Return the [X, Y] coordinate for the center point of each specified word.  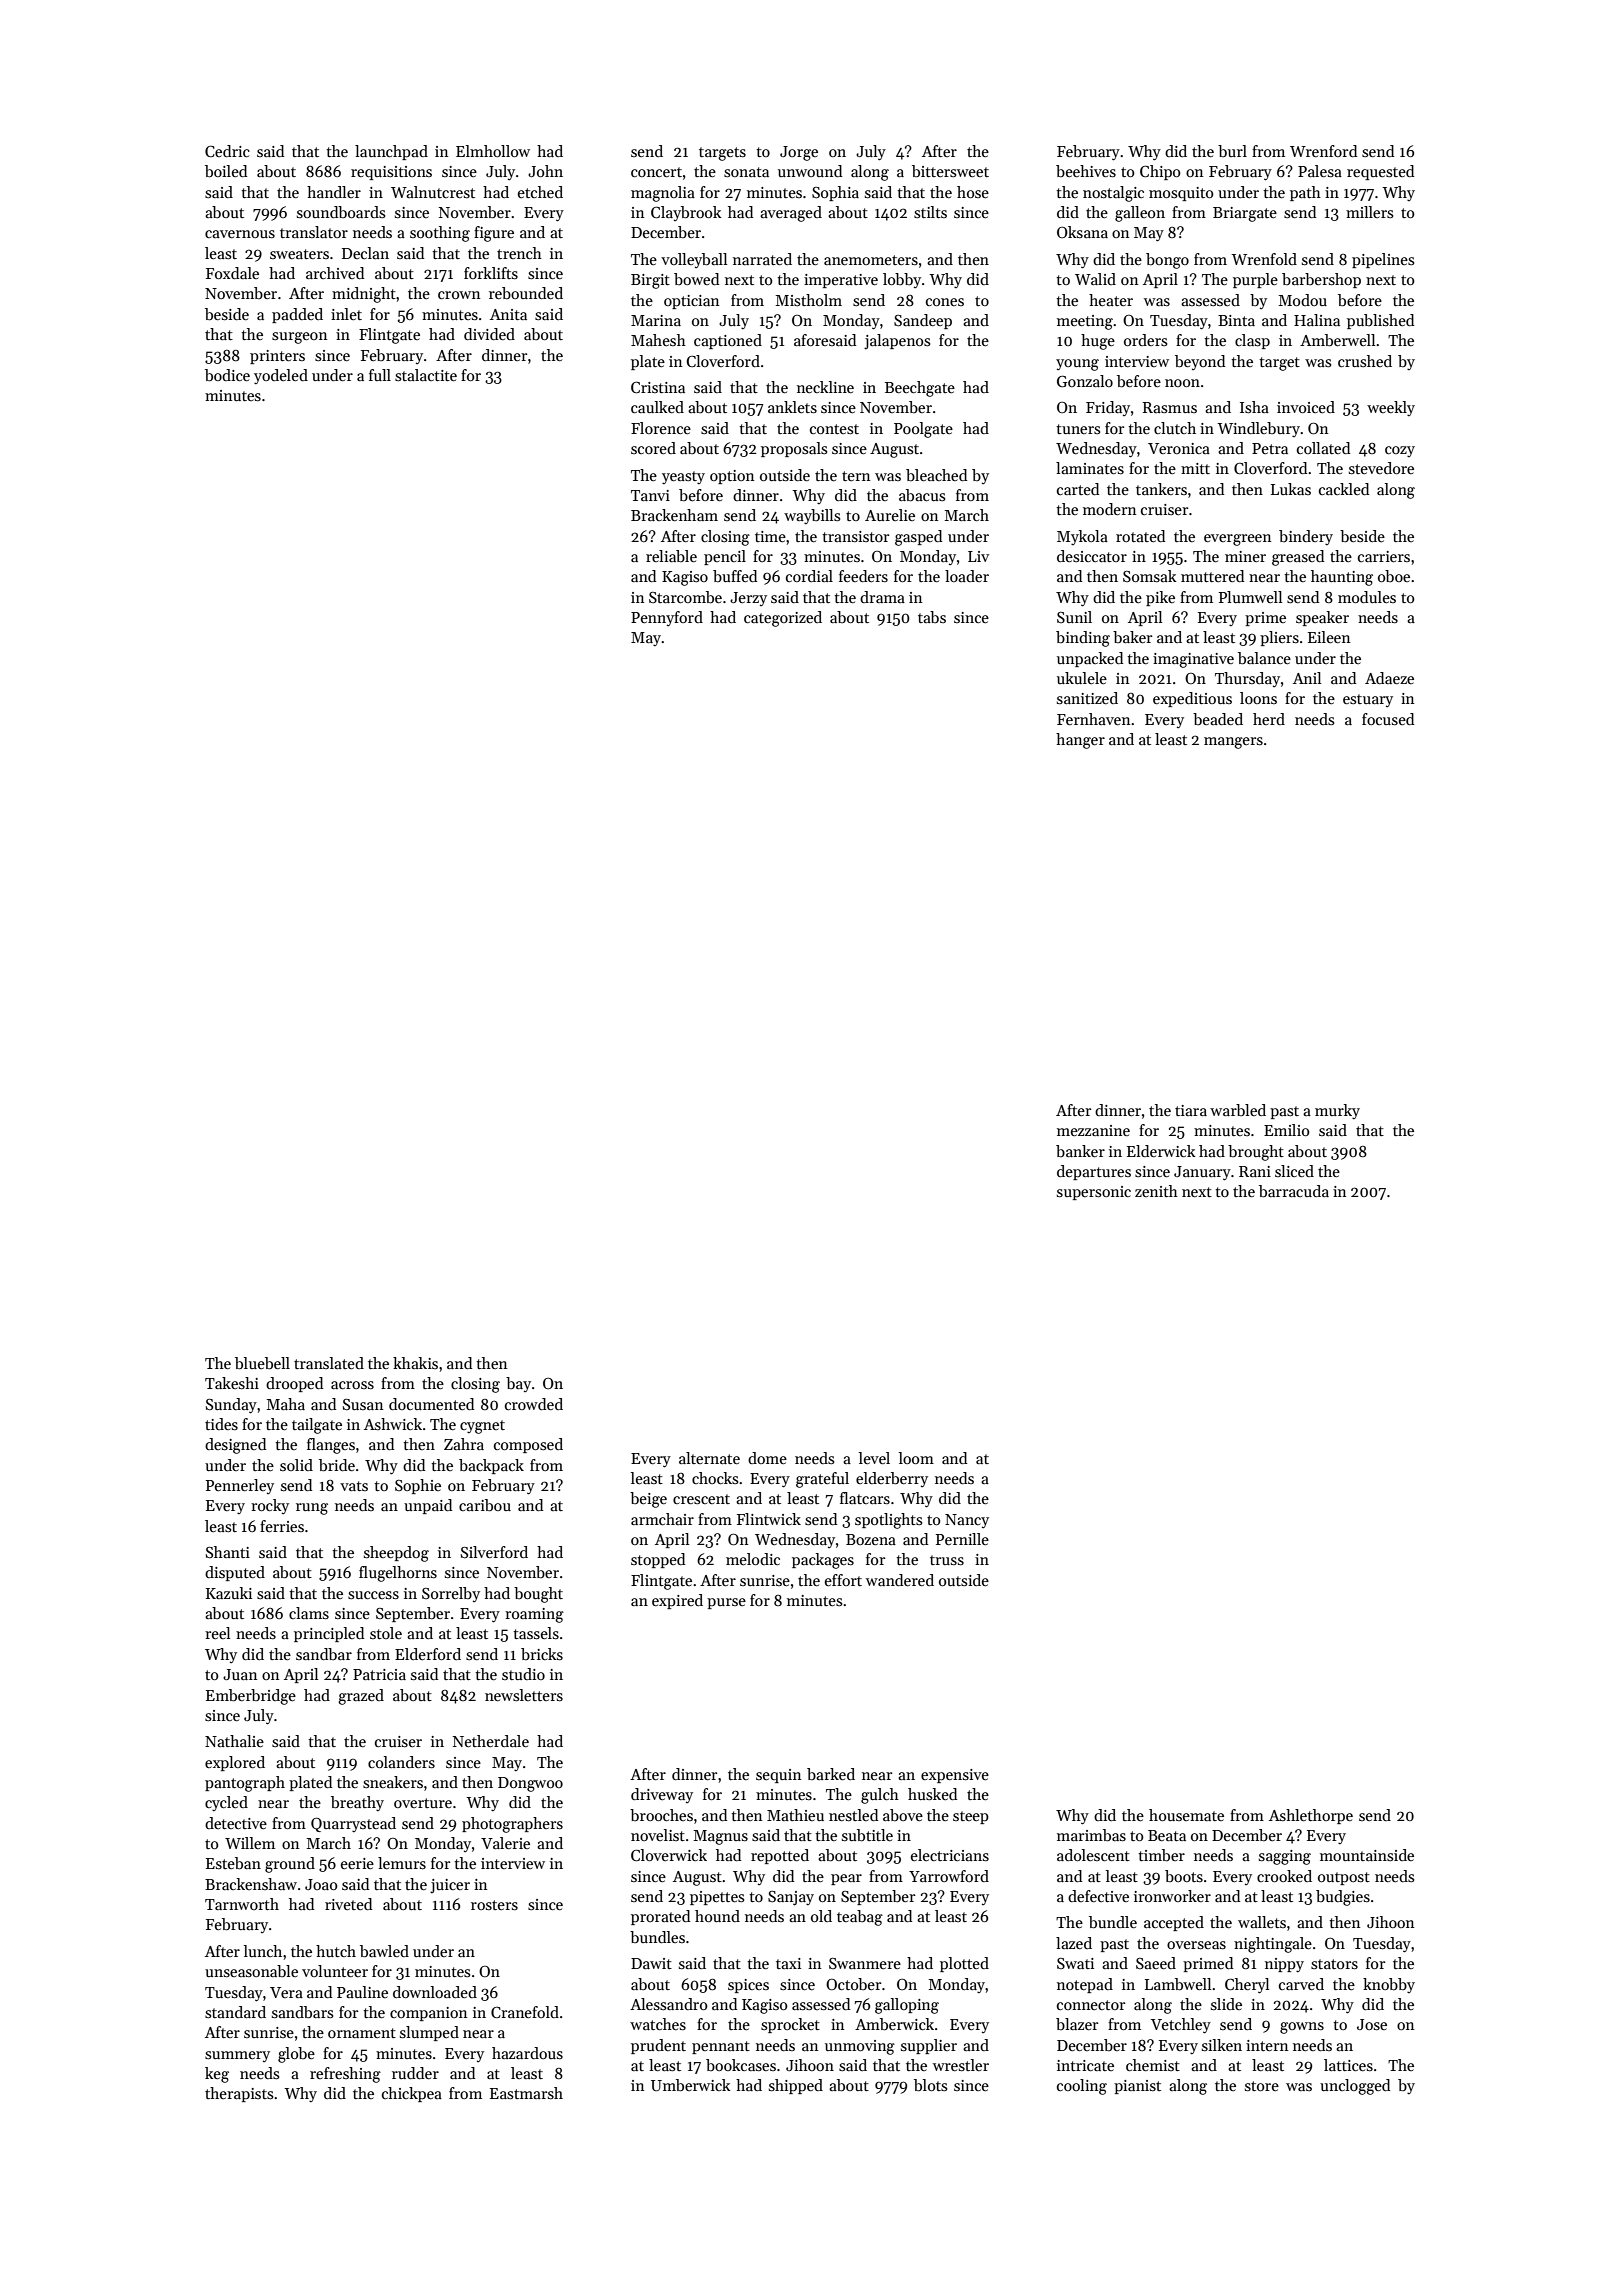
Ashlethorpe [1311, 1816]
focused [1388, 719]
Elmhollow [493, 151]
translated [329, 1363]
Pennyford [667, 618]
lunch [263, 1951]
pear [846, 1879]
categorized [783, 619]
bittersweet [950, 171]
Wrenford [1323, 151]
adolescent [1093, 1855]
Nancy [967, 1521]
